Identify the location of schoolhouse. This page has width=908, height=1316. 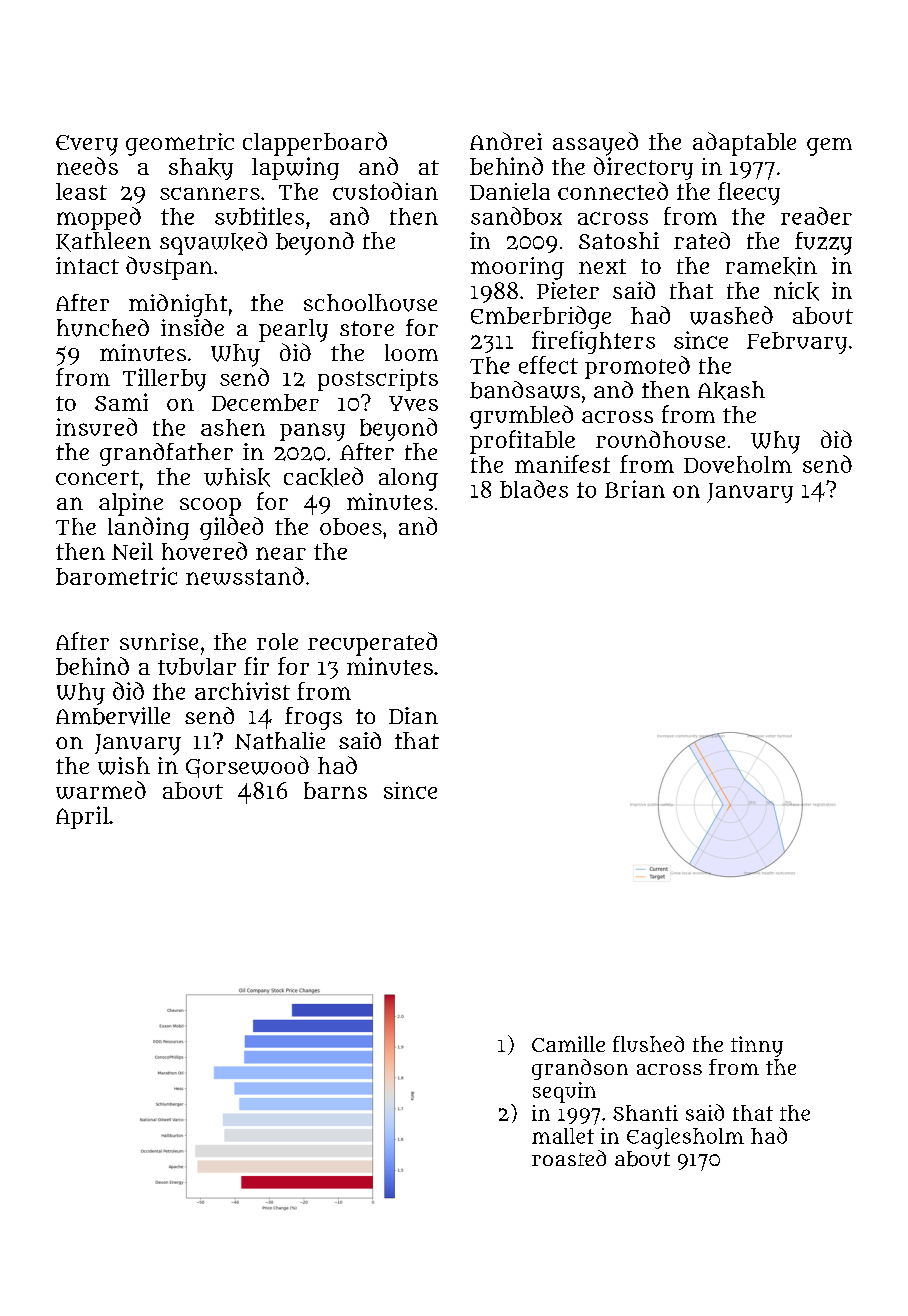
(370, 303).
